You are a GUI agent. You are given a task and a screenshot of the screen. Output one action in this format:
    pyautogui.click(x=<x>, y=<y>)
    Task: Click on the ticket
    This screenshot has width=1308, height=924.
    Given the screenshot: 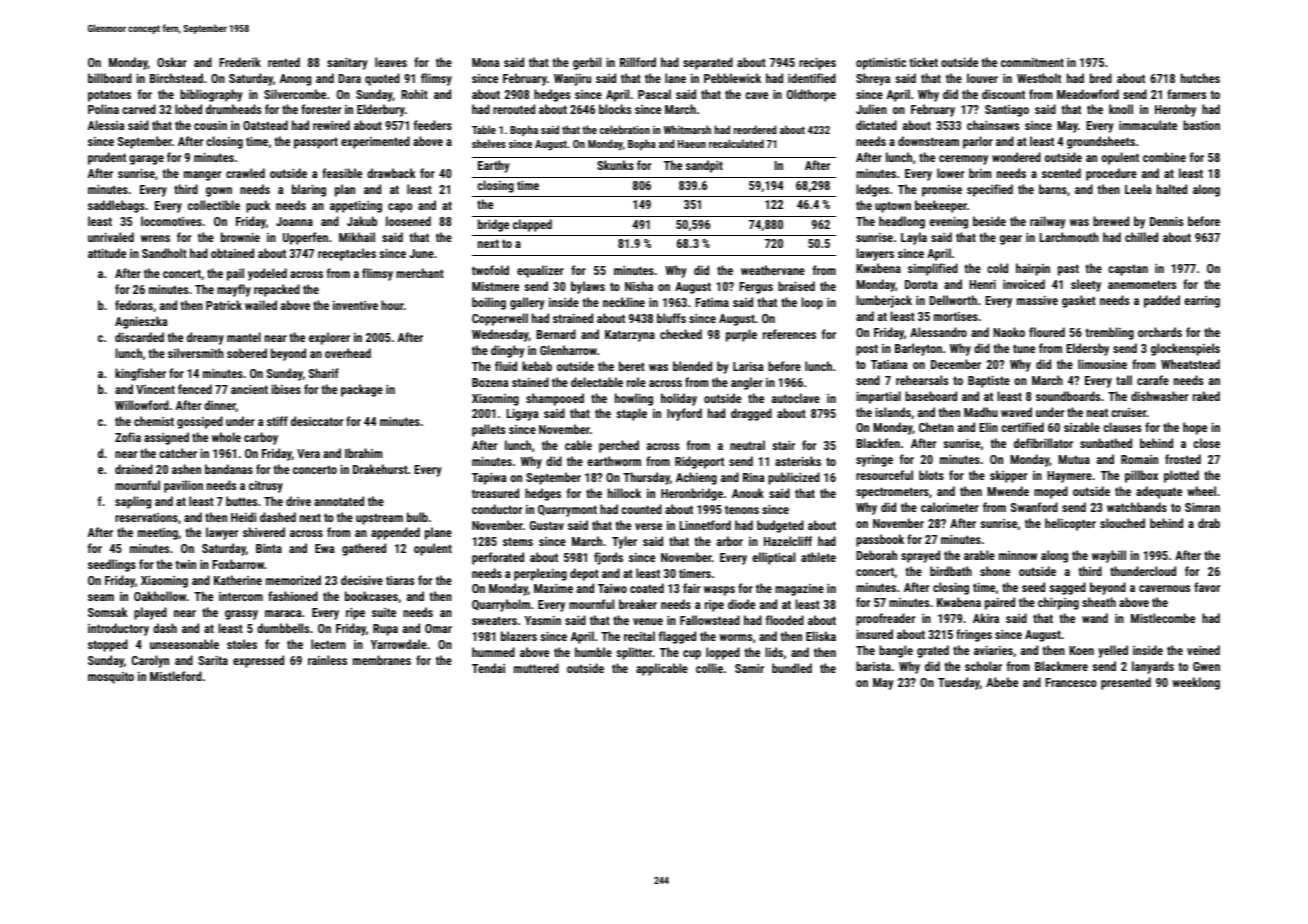 What is the action you would take?
    pyautogui.click(x=924, y=62)
